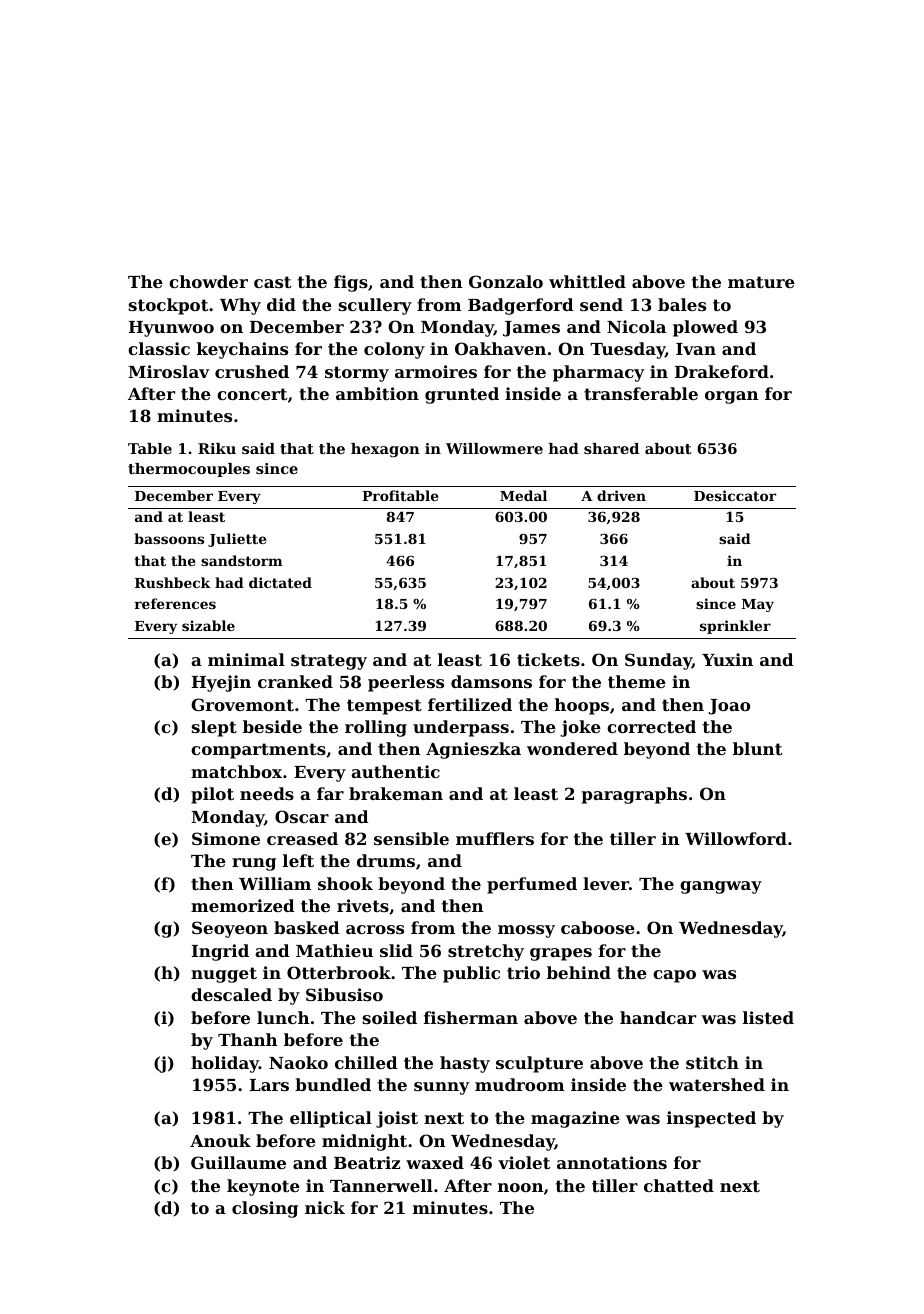  I want to click on chatted, so click(679, 1185).
